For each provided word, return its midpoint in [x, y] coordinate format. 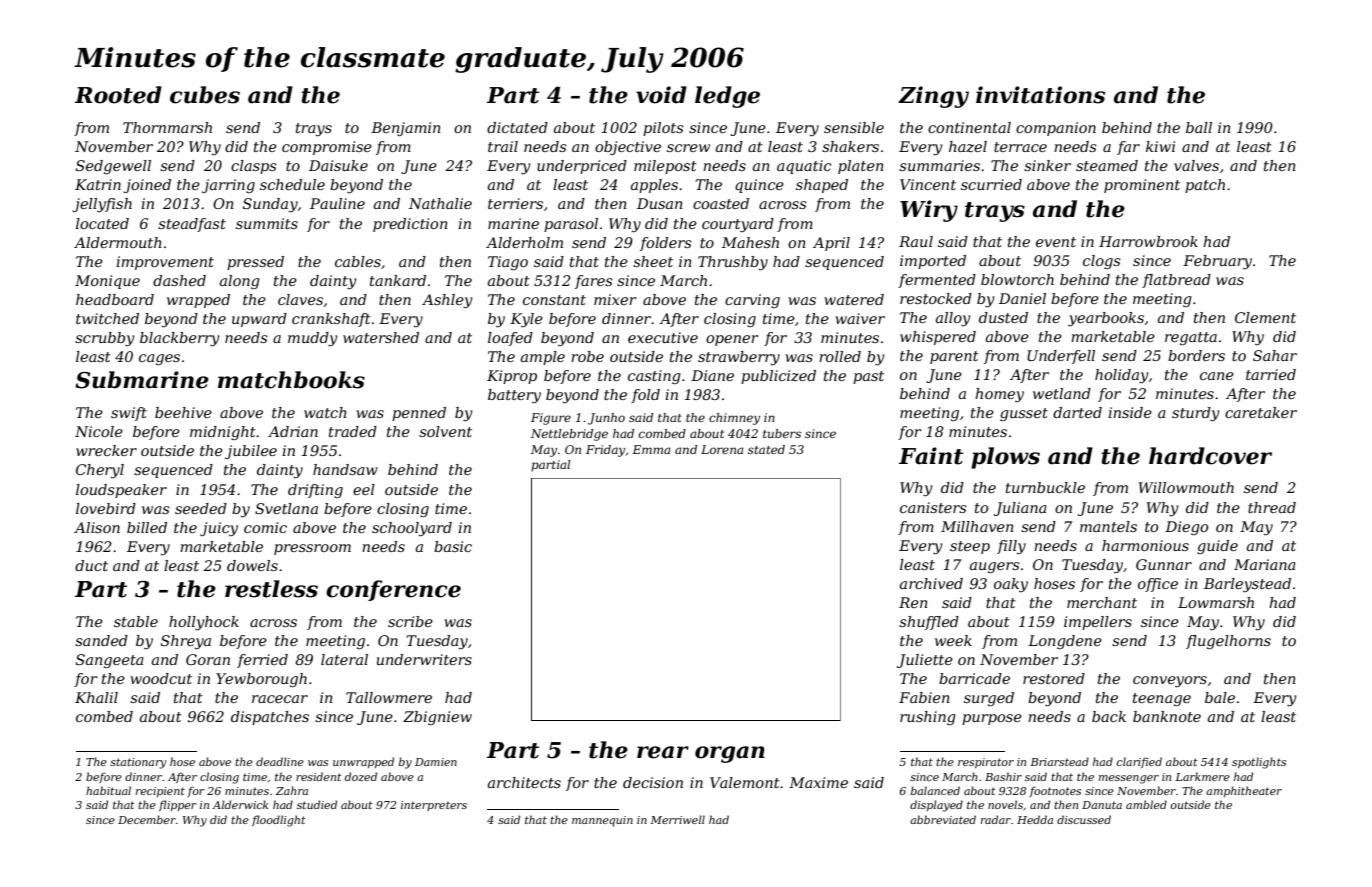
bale [1220, 697]
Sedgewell [113, 167]
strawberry [739, 358]
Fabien [924, 697]
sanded [101, 640]
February [1217, 262]
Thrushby [733, 263]
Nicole [99, 431]
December [147, 819]
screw [688, 148]
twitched [107, 318]
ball [1199, 127]
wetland [1062, 393]
